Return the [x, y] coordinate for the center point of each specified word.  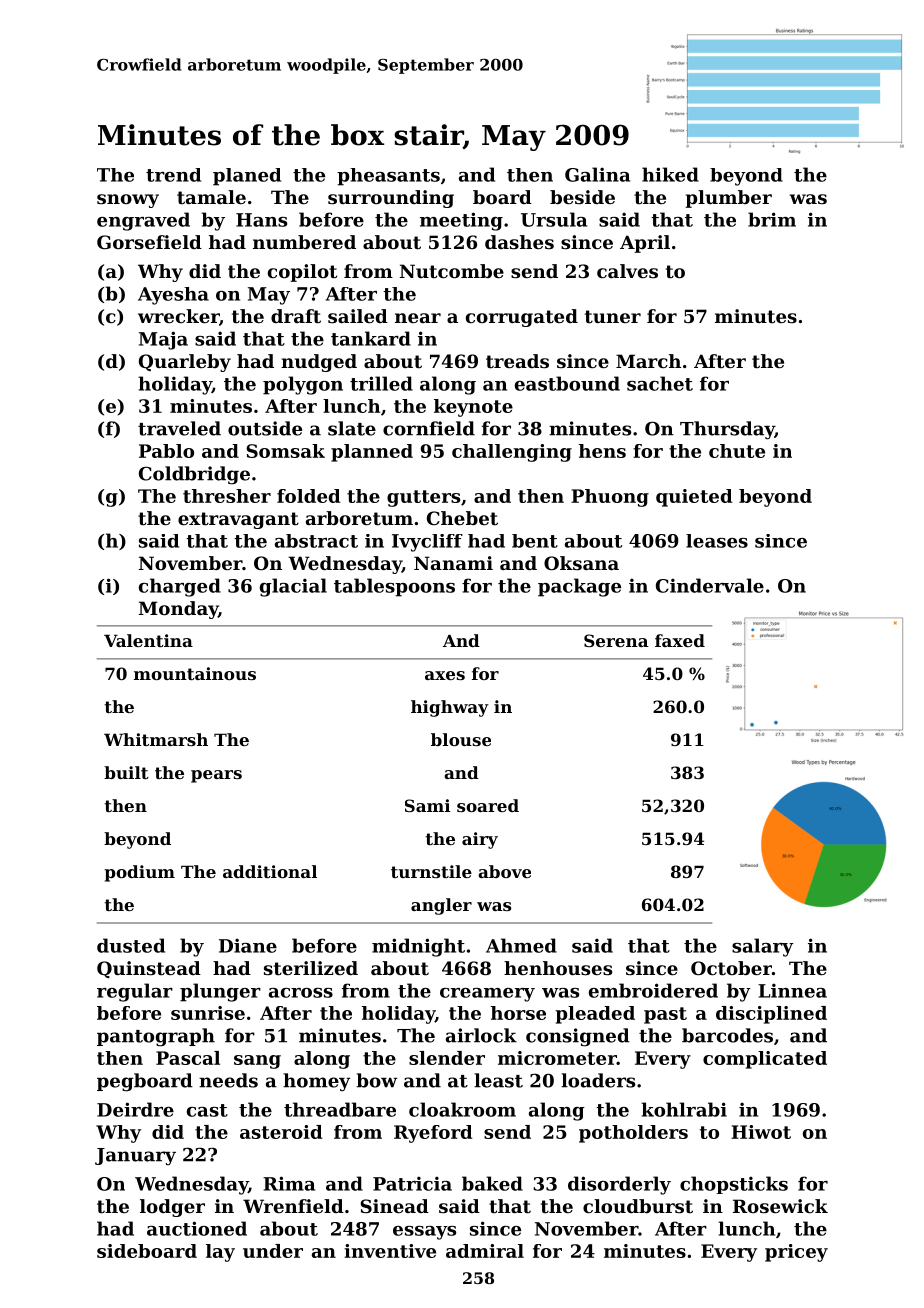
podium [139, 873]
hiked [670, 174]
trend [173, 175]
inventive [390, 1251]
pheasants [388, 177]
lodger [172, 1208]
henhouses [558, 968]
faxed [680, 640]
